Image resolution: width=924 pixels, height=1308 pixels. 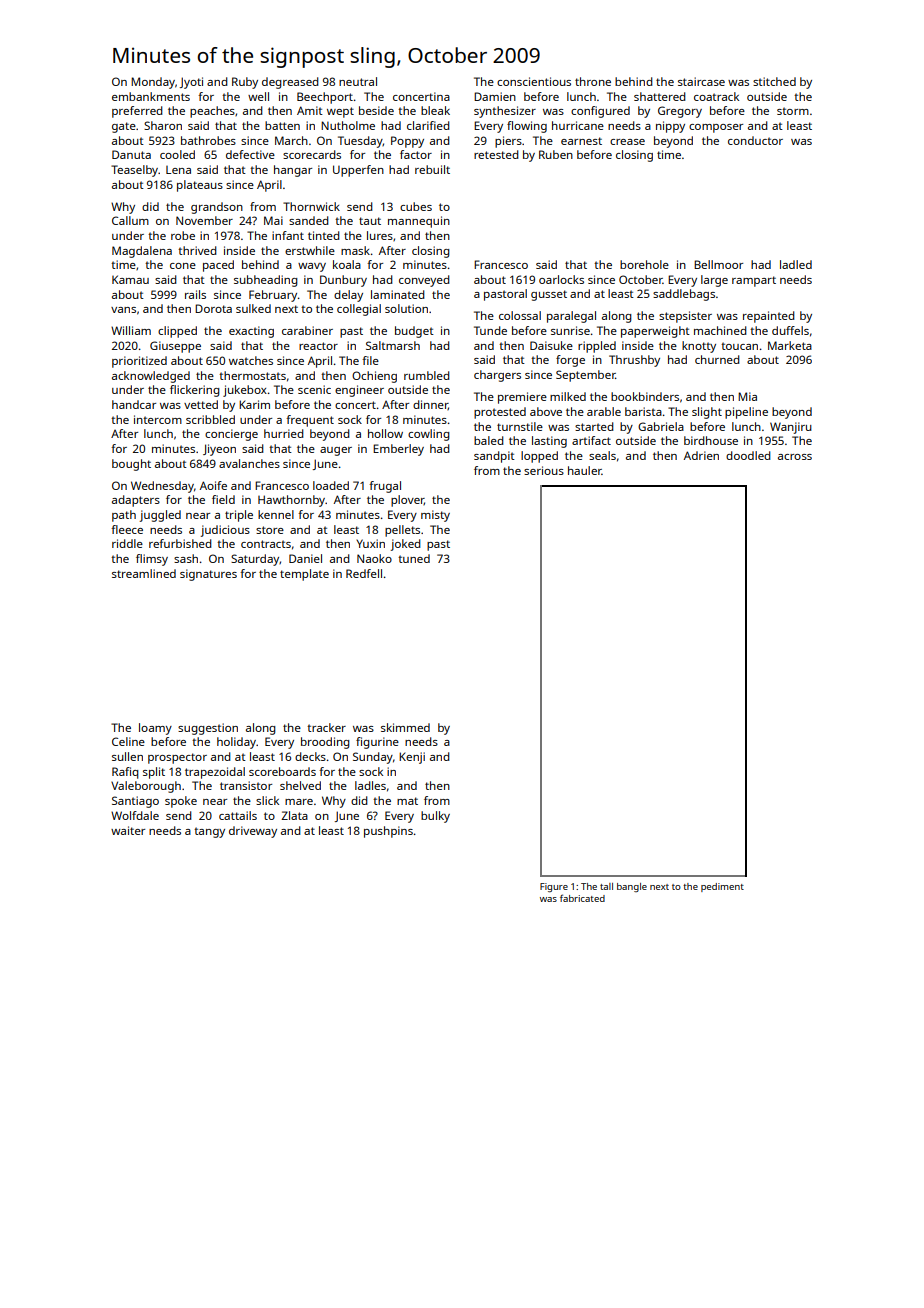 I want to click on conductor, so click(x=755, y=140).
